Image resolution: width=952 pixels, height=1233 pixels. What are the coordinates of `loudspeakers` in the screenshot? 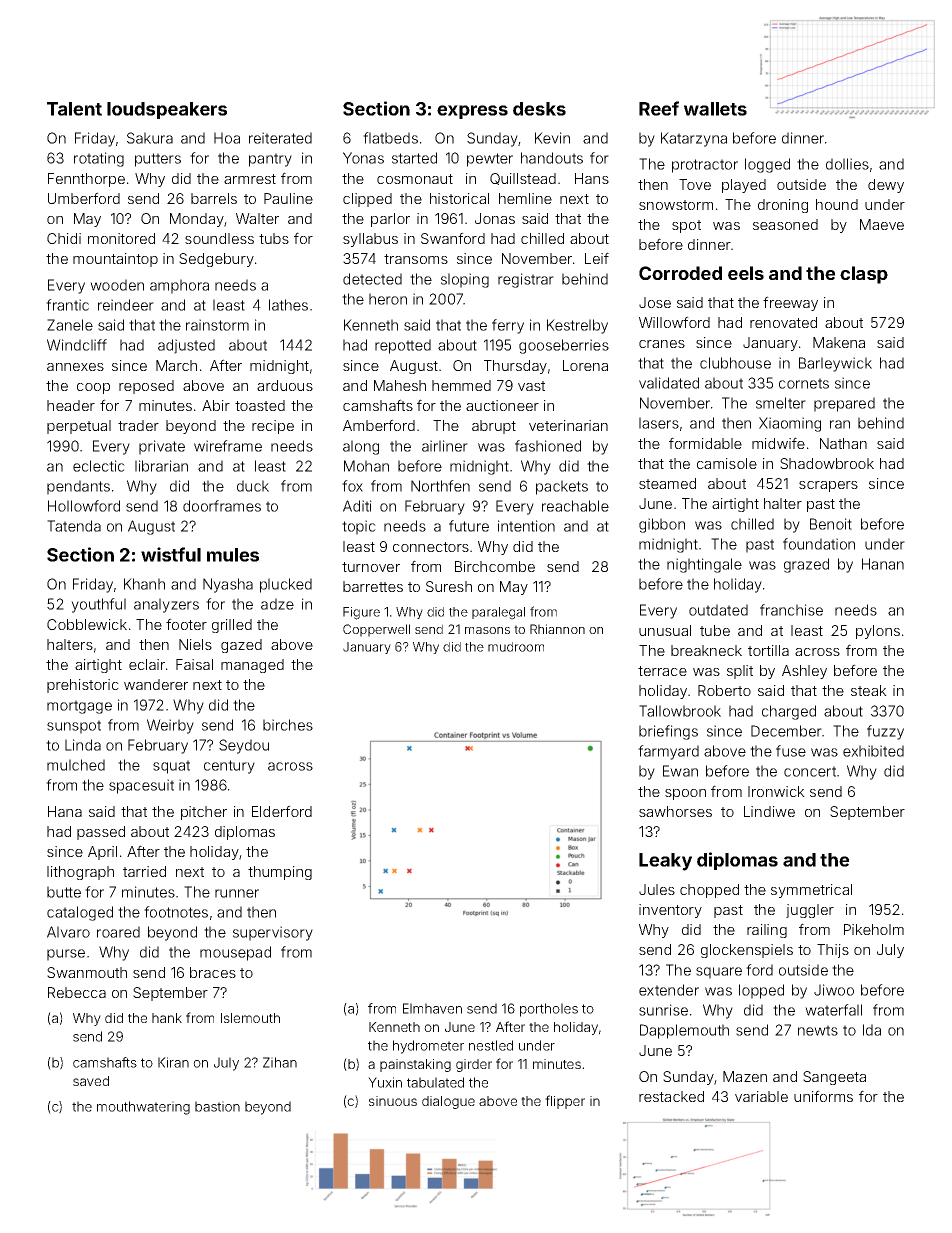 It's located at (167, 110).
